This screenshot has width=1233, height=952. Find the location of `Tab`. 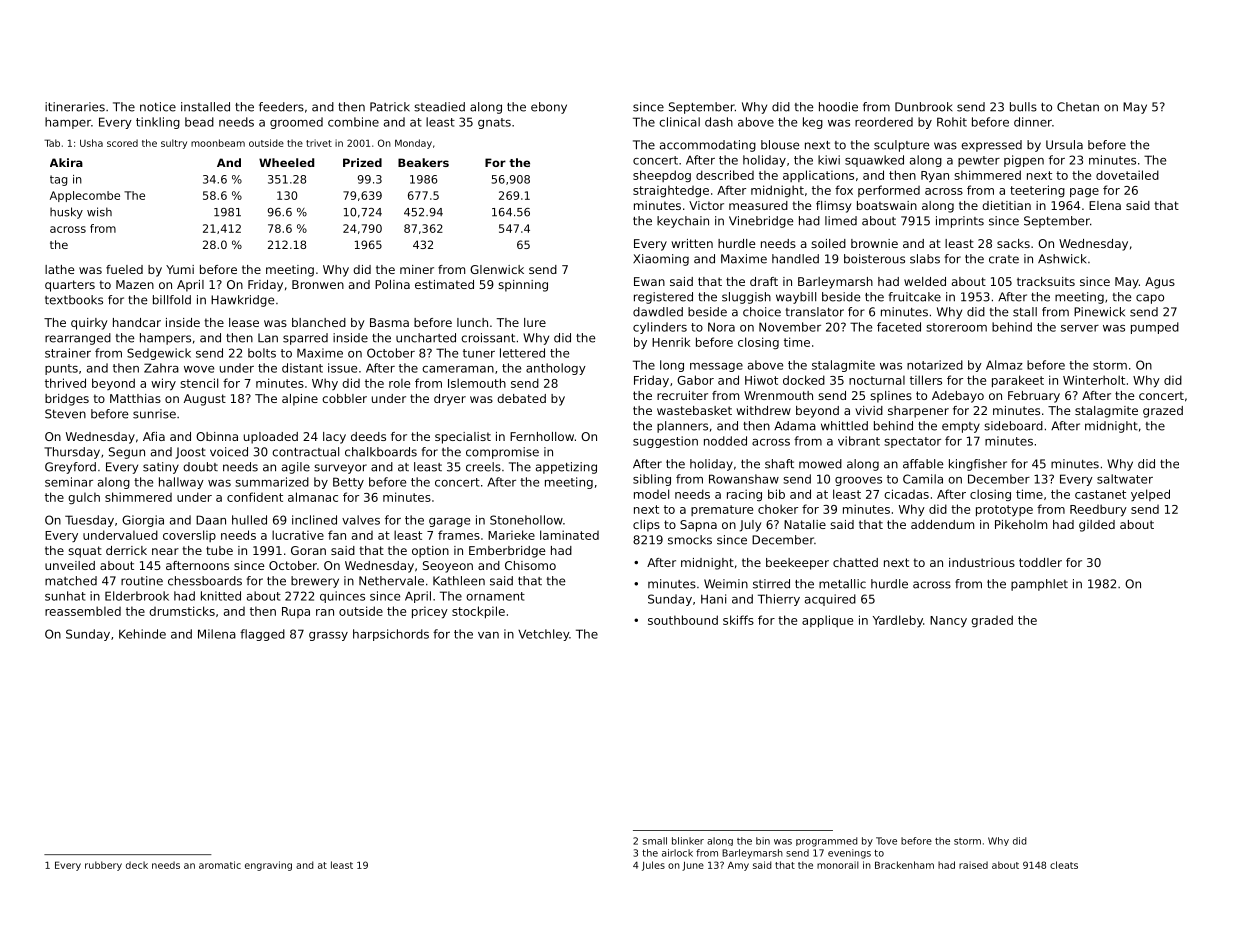

Tab is located at coordinates (52, 143).
